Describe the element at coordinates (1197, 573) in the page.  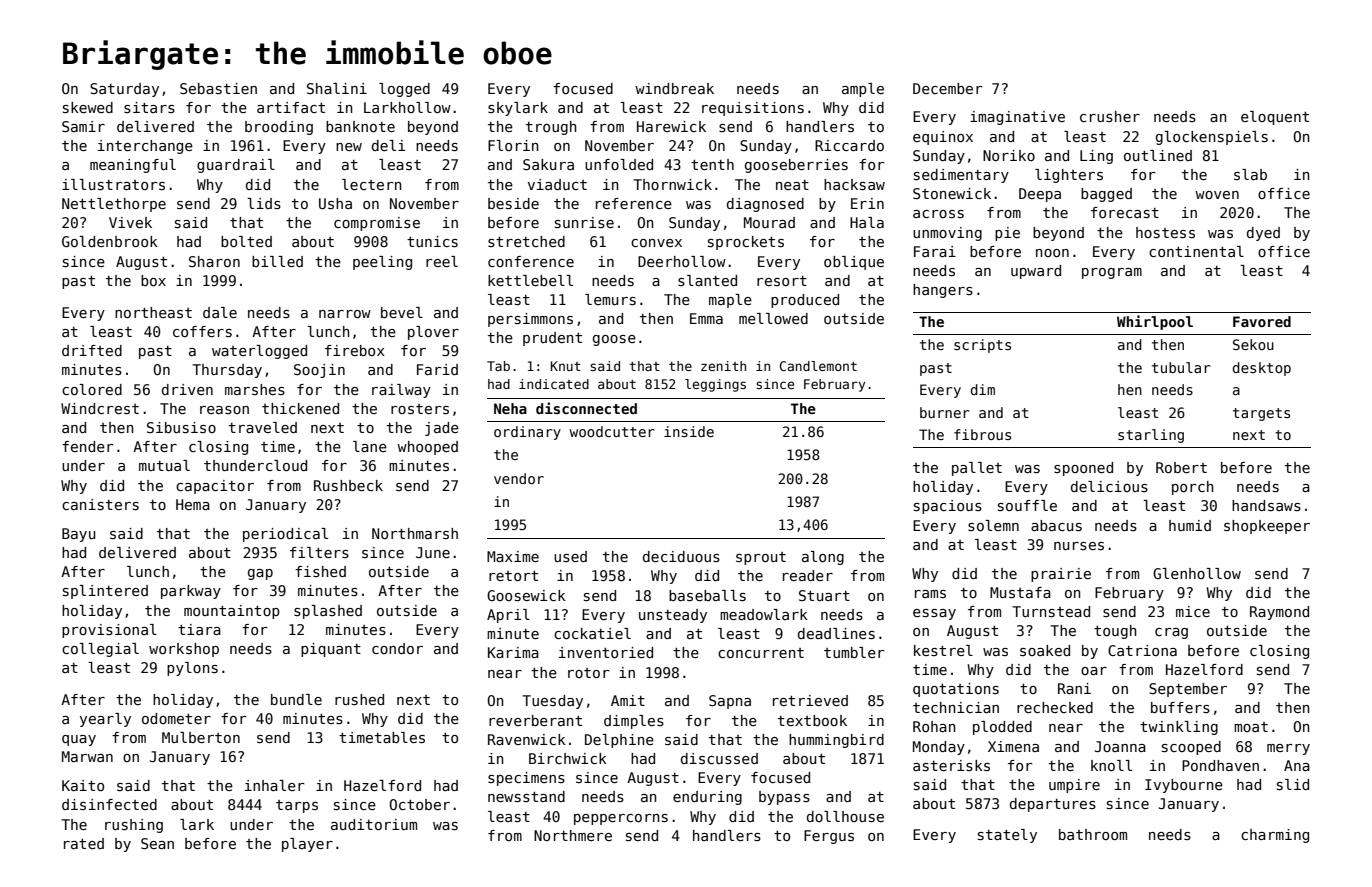
I see `Glenhollow` at that location.
